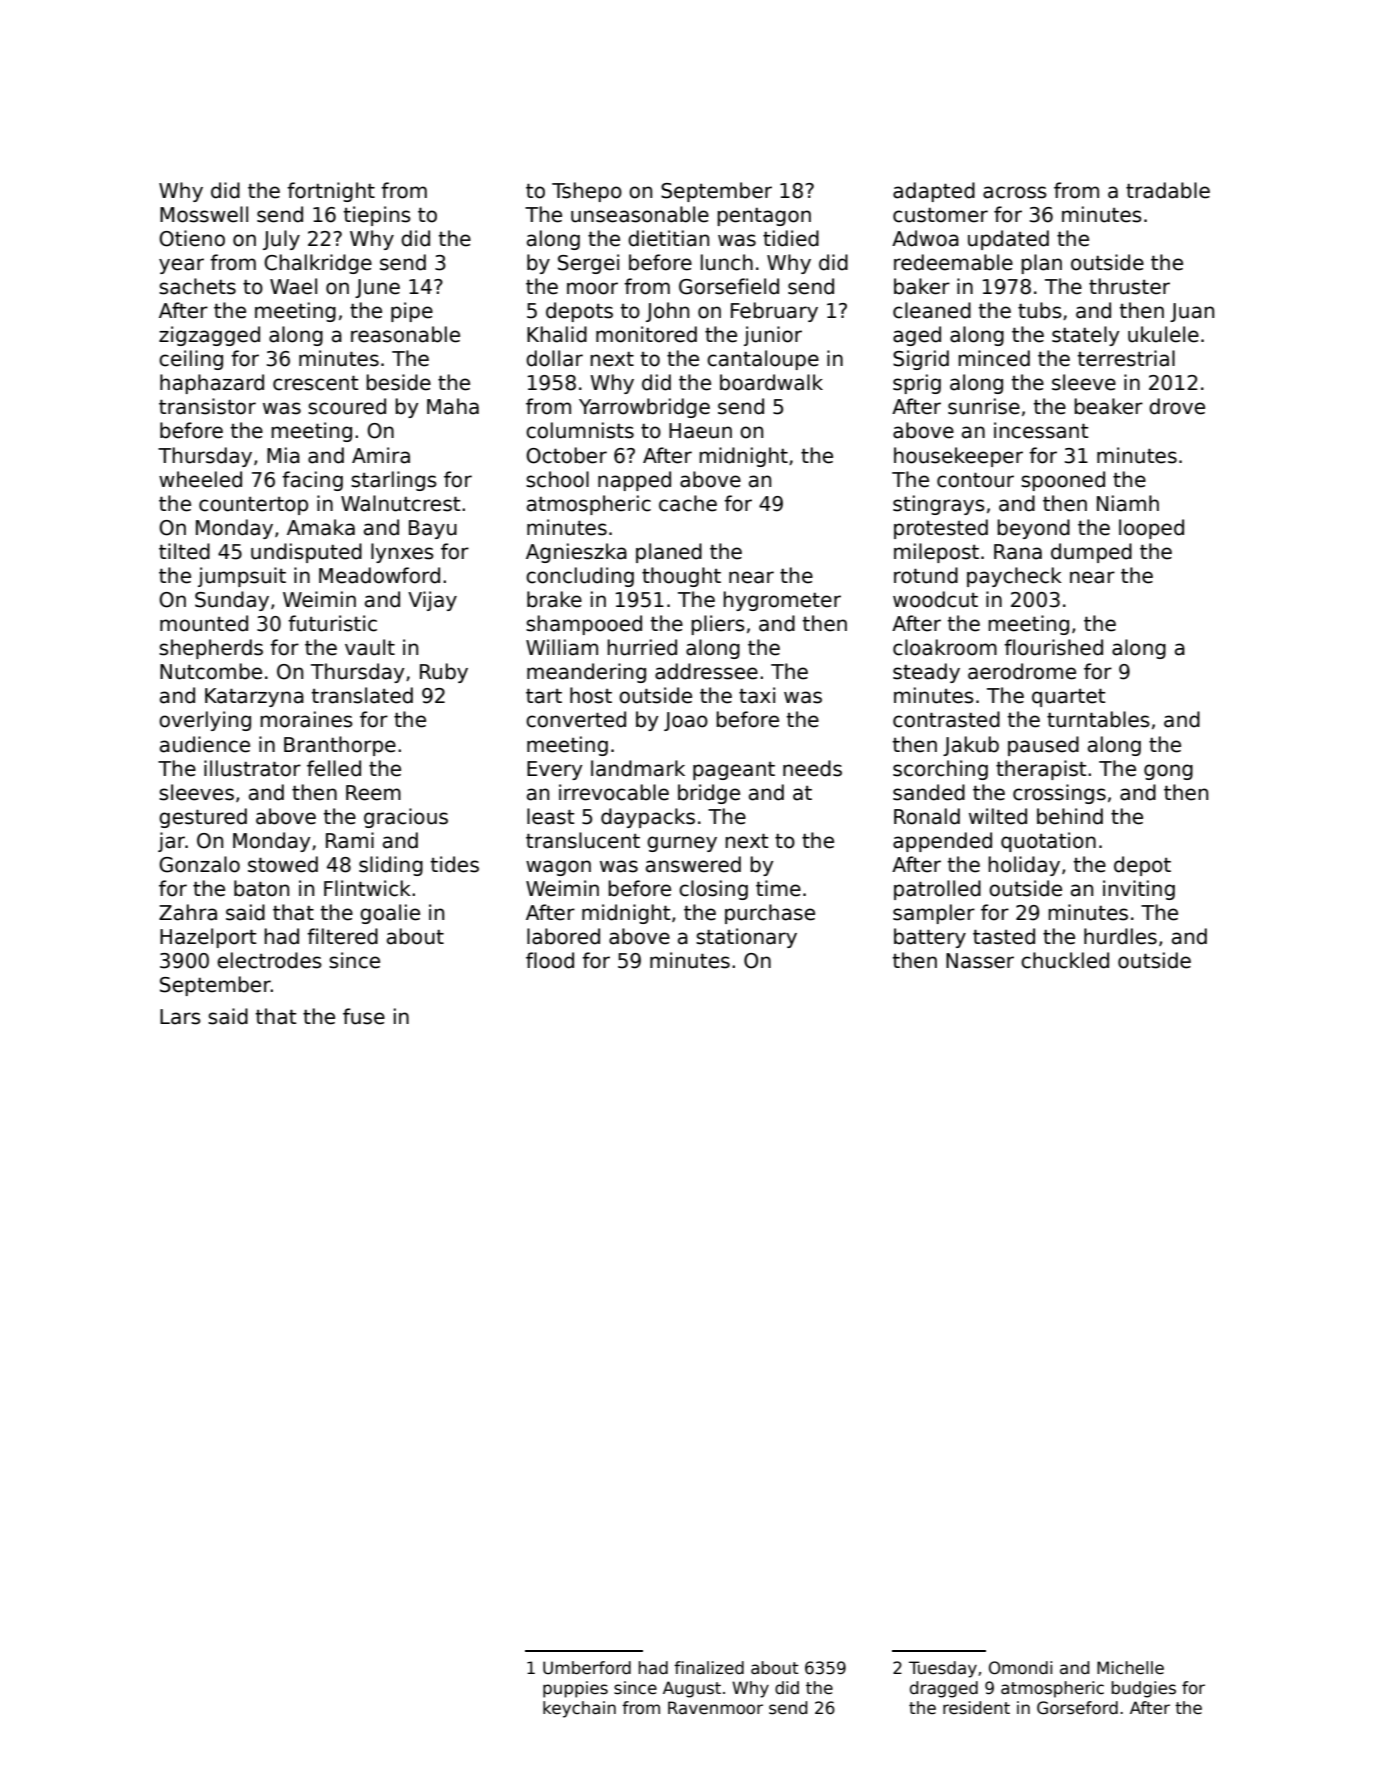  Describe the element at coordinates (550, 960) in the page. I see `flood` at that location.
